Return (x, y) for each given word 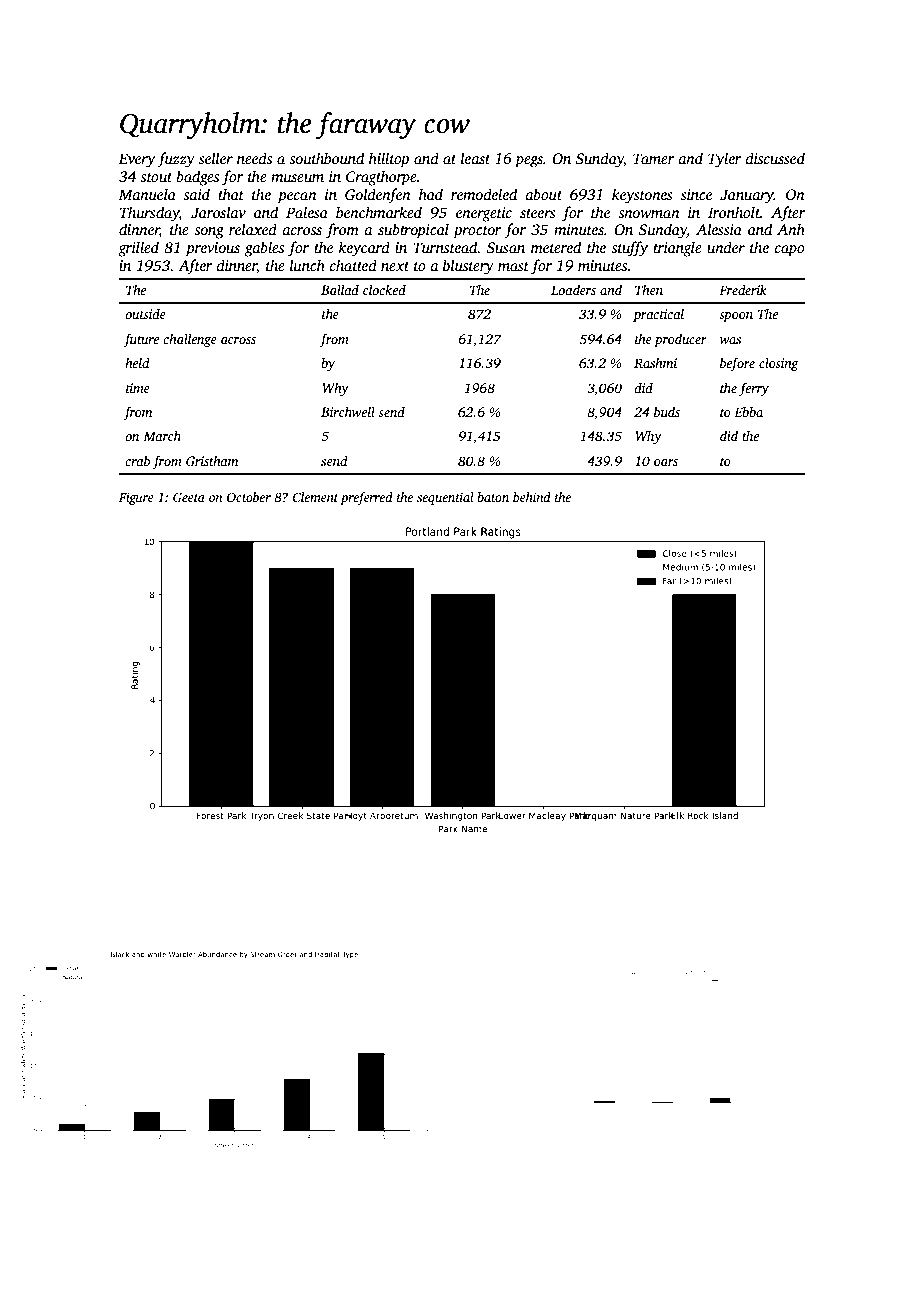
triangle (677, 249)
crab (137, 461)
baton (493, 497)
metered (556, 247)
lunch (307, 265)
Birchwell (348, 412)
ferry (754, 389)
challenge (190, 340)
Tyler (725, 160)
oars (666, 462)
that (231, 194)
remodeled (484, 194)
